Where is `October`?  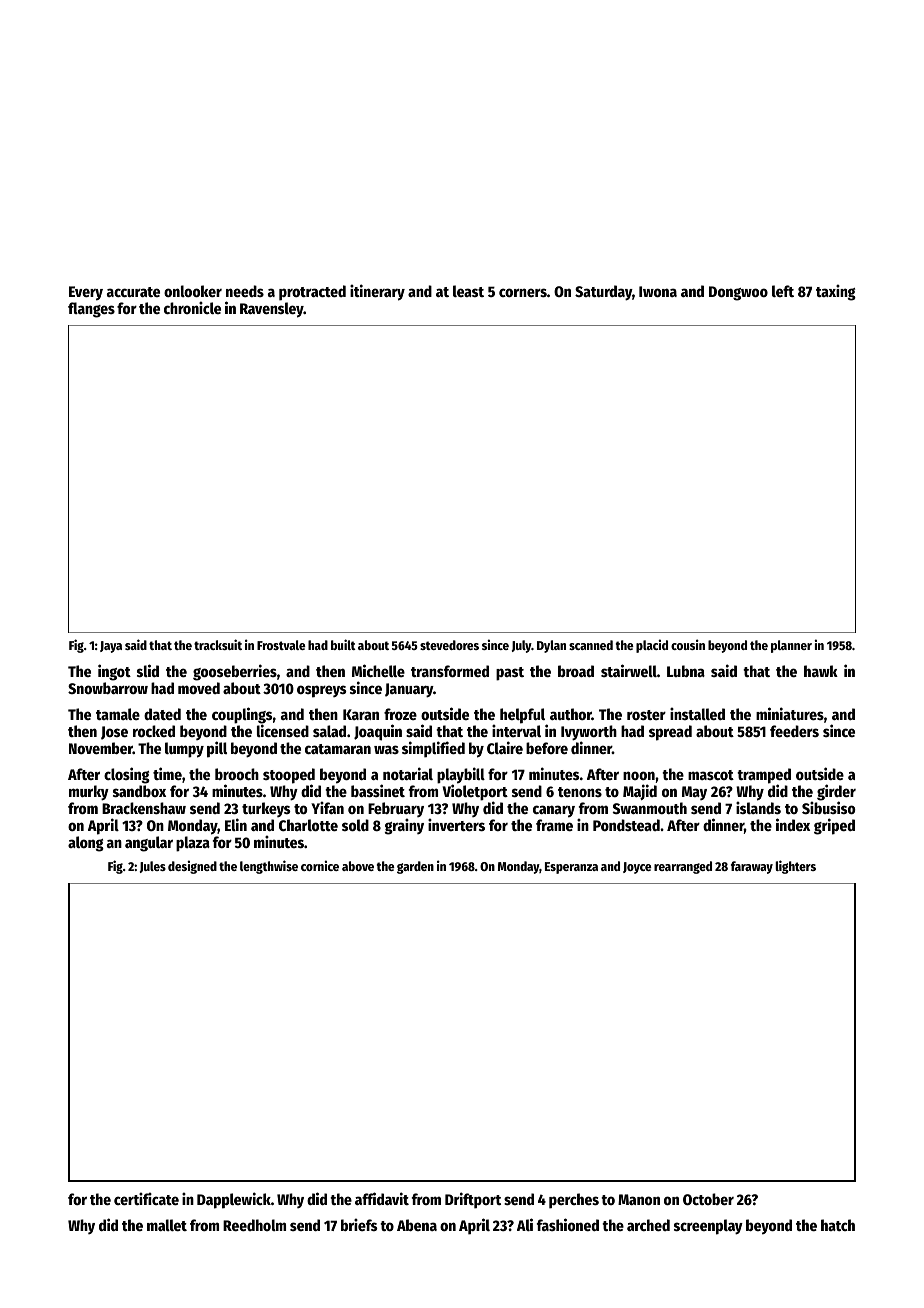 October is located at coordinates (708, 1199).
